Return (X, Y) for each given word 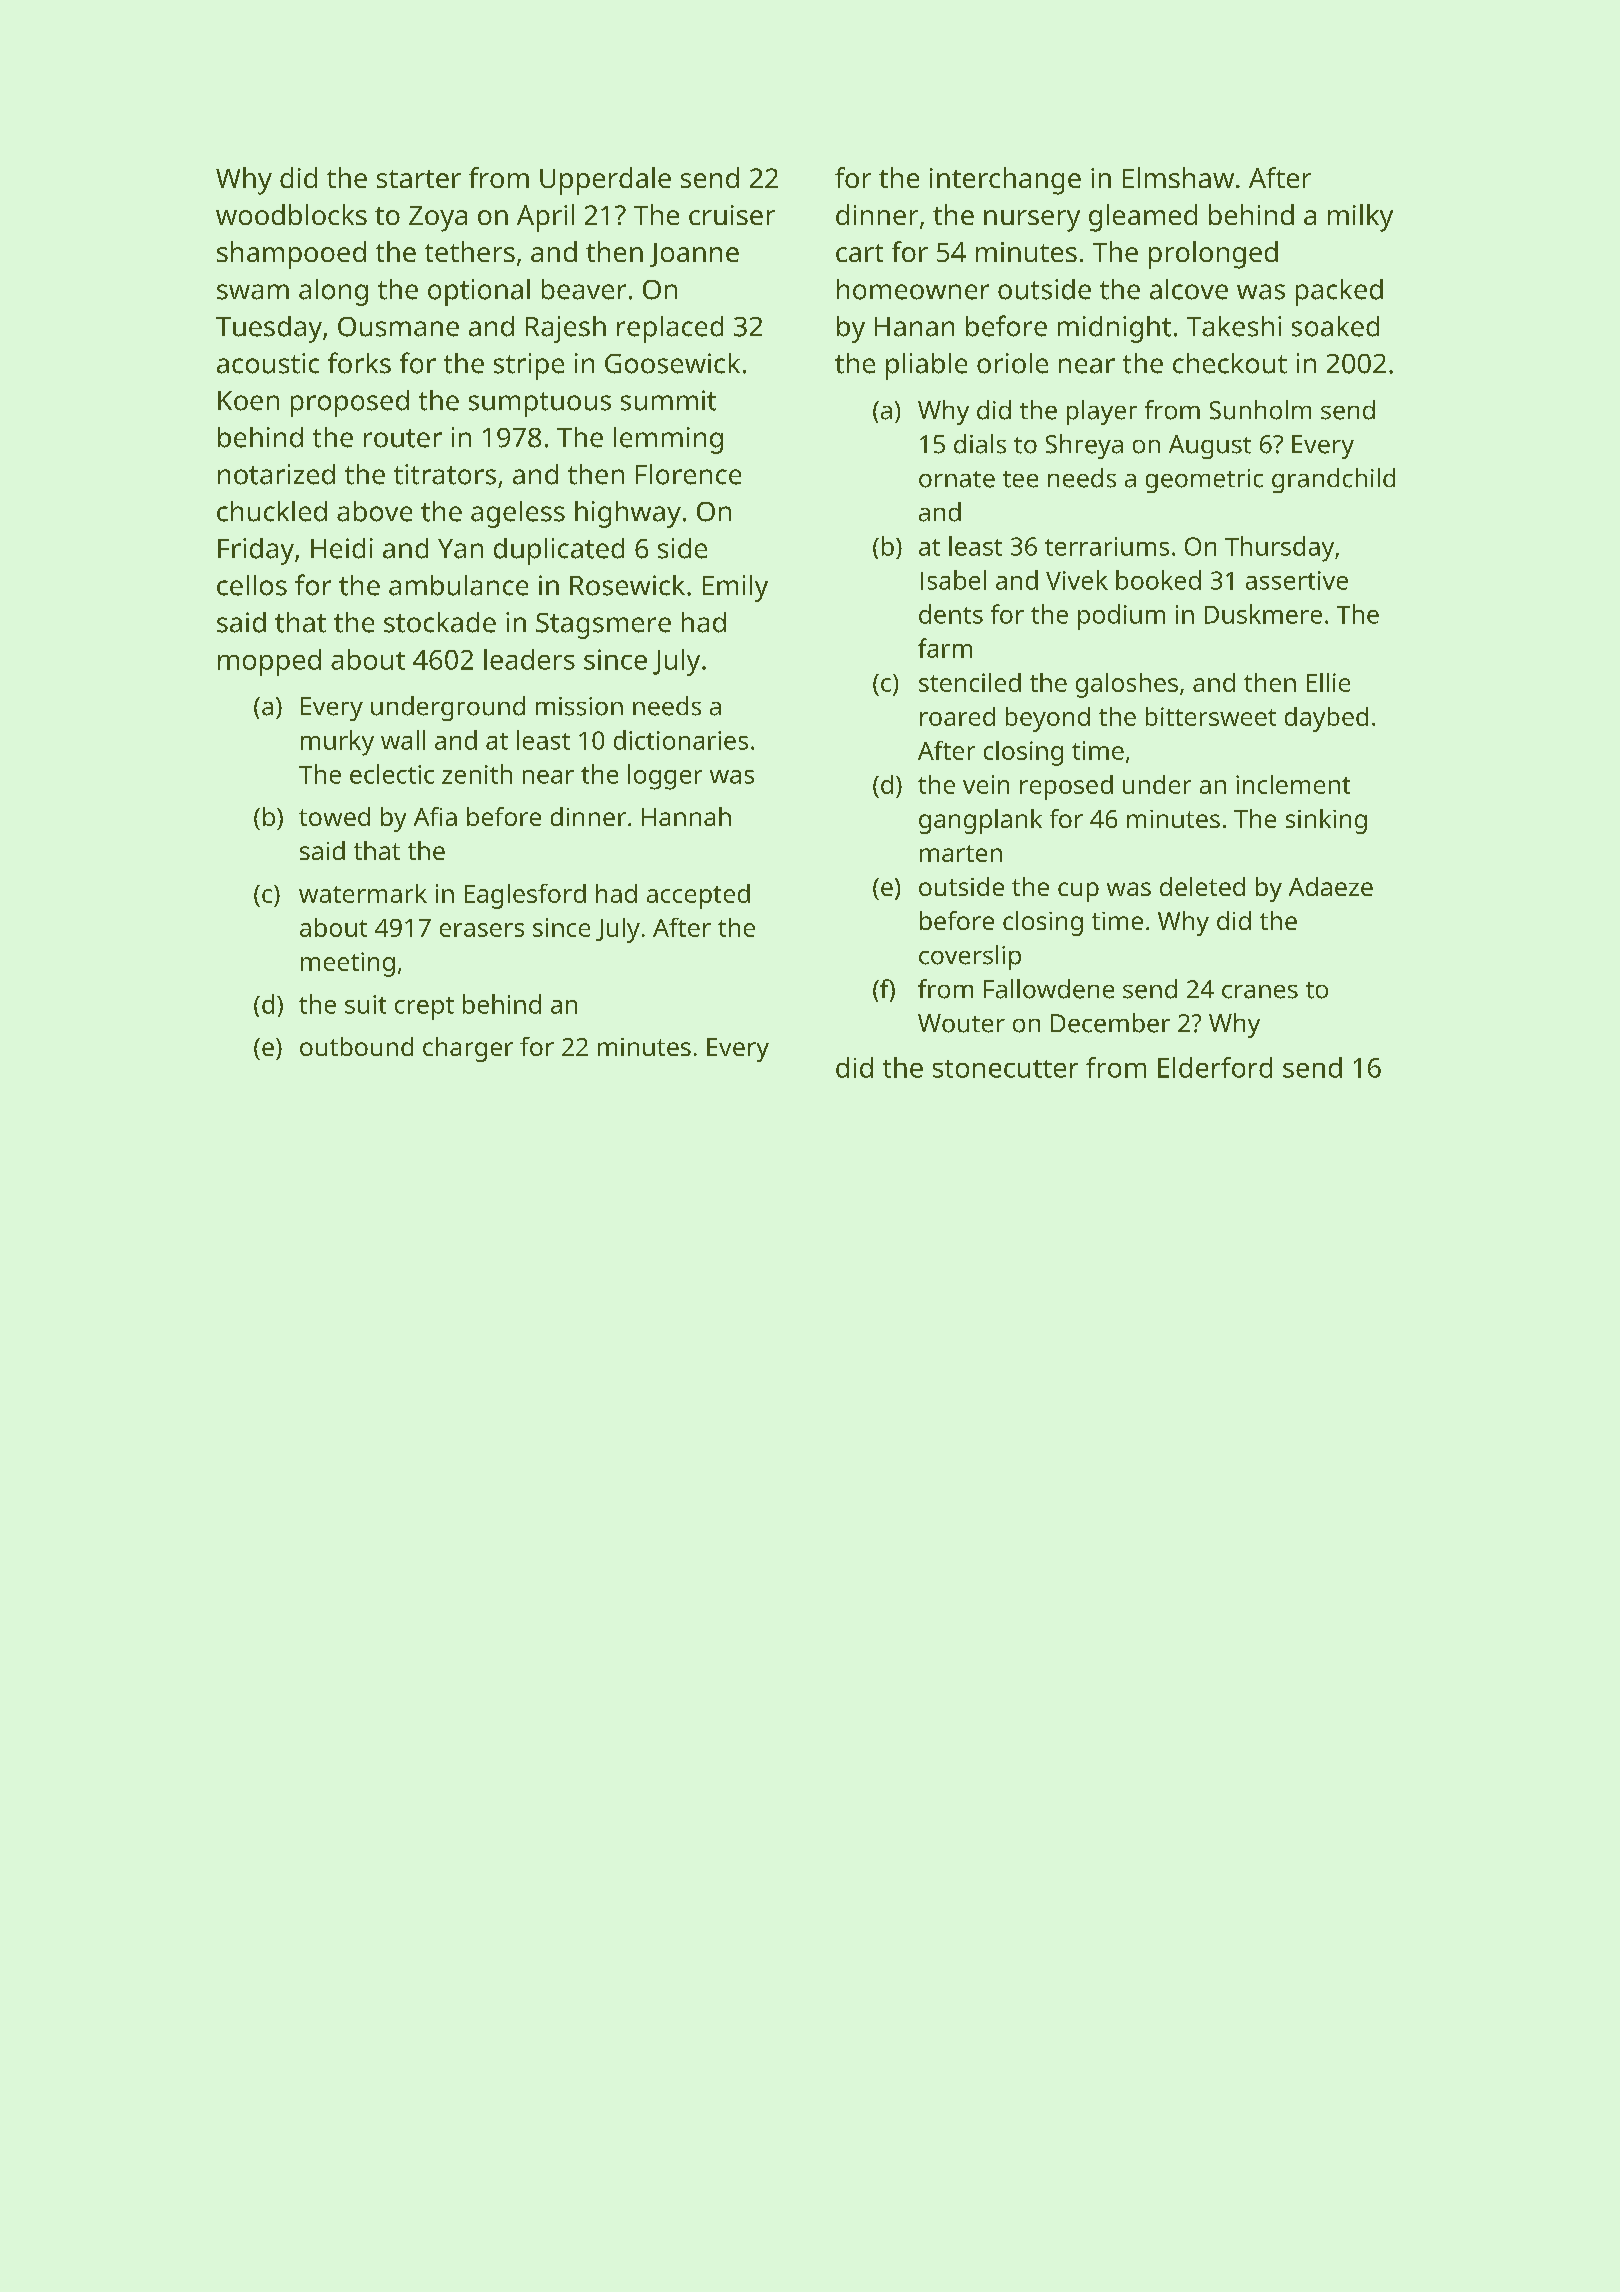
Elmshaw (1178, 177)
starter (419, 179)
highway (628, 514)
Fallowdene (1049, 989)
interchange (1005, 181)
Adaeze (1331, 886)
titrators (445, 474)
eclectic (392, 774)
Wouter (961, 1023)
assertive (1297, 580)
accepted (698, 896)
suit (365, 1004)
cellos (252, 585)
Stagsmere (603, 626)
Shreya (1084, 446)
